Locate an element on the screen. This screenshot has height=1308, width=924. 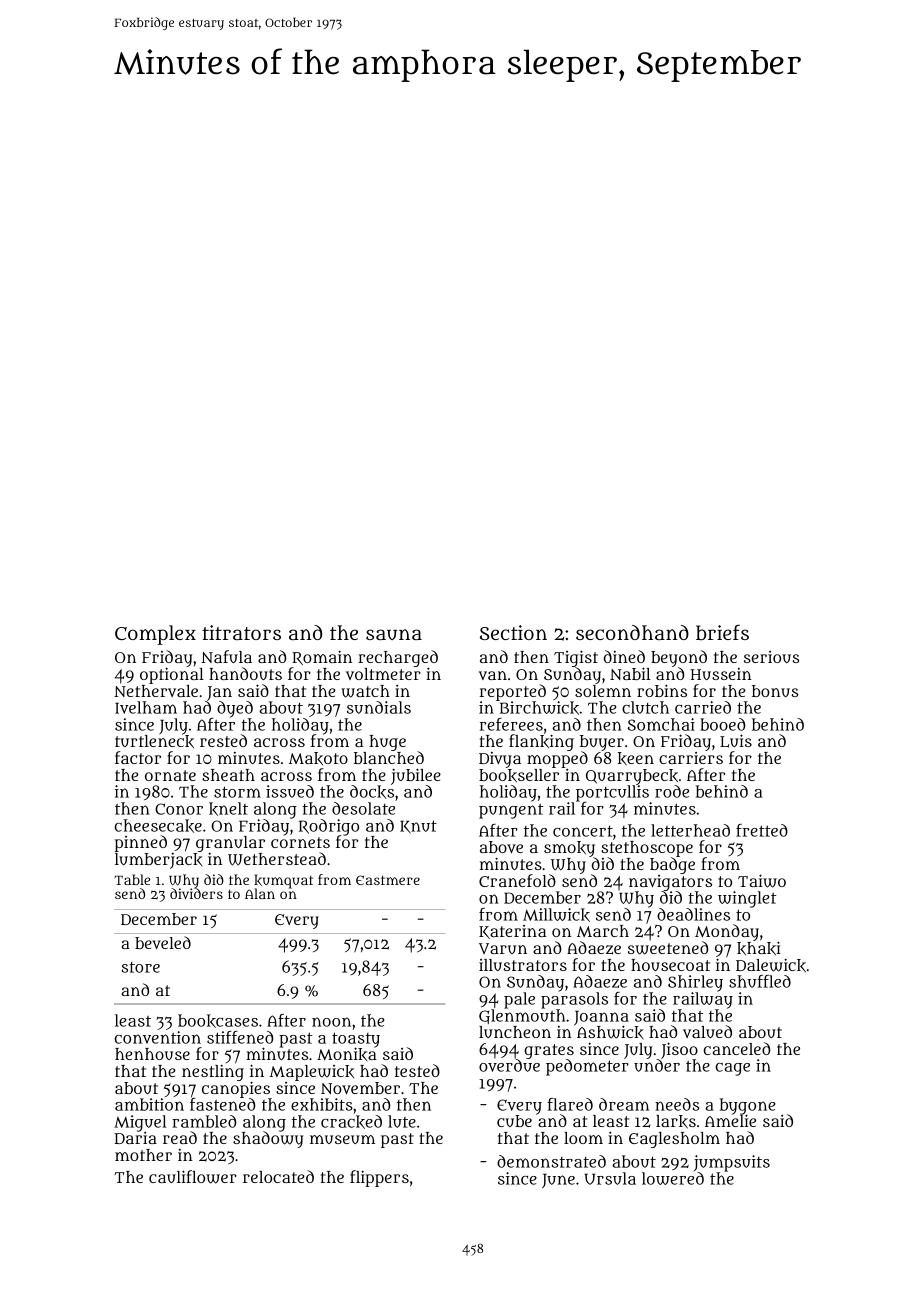
sundials is located at coordinates (379, 707).
